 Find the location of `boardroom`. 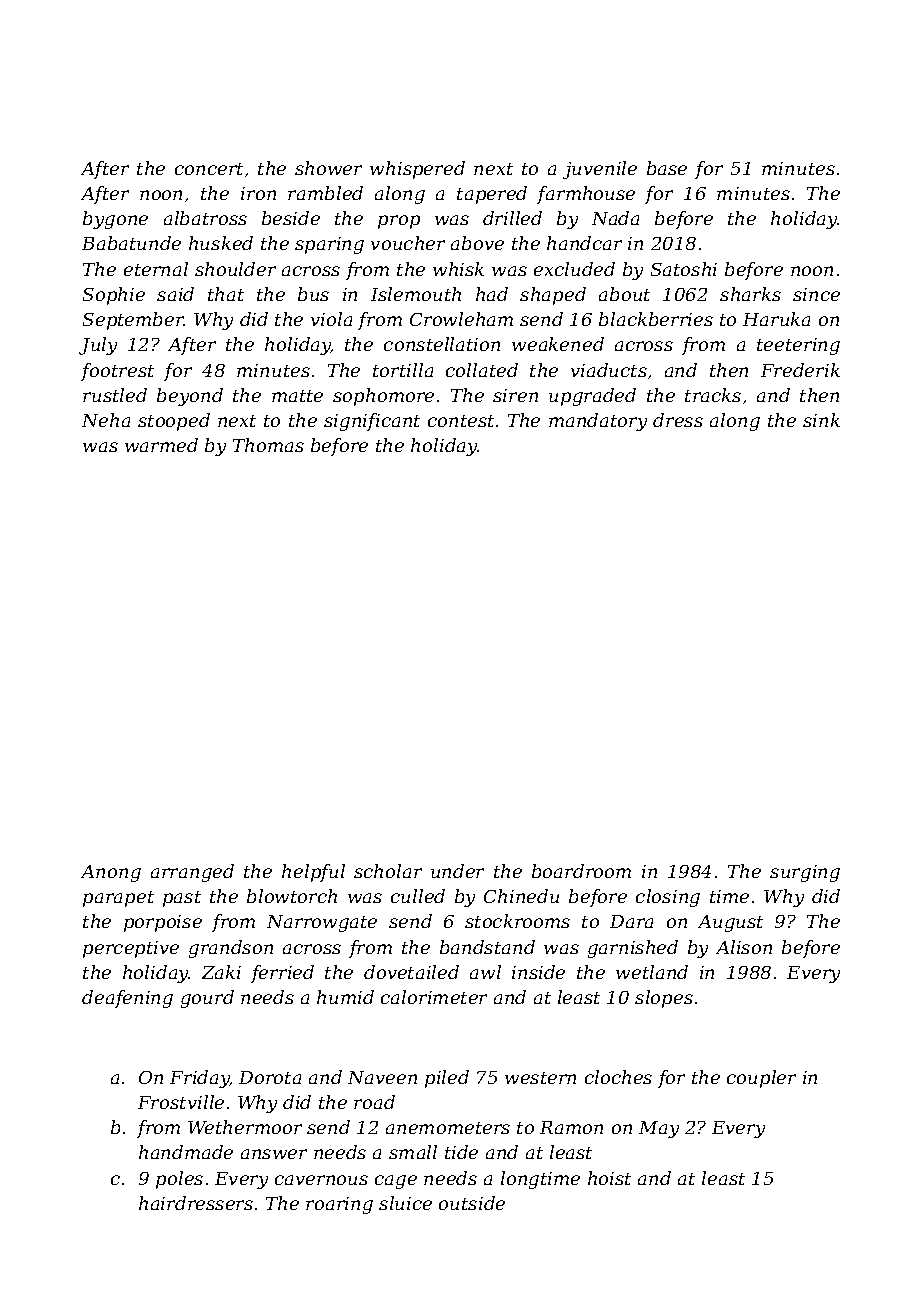

boardroom is located at coordinates (581, 871).
